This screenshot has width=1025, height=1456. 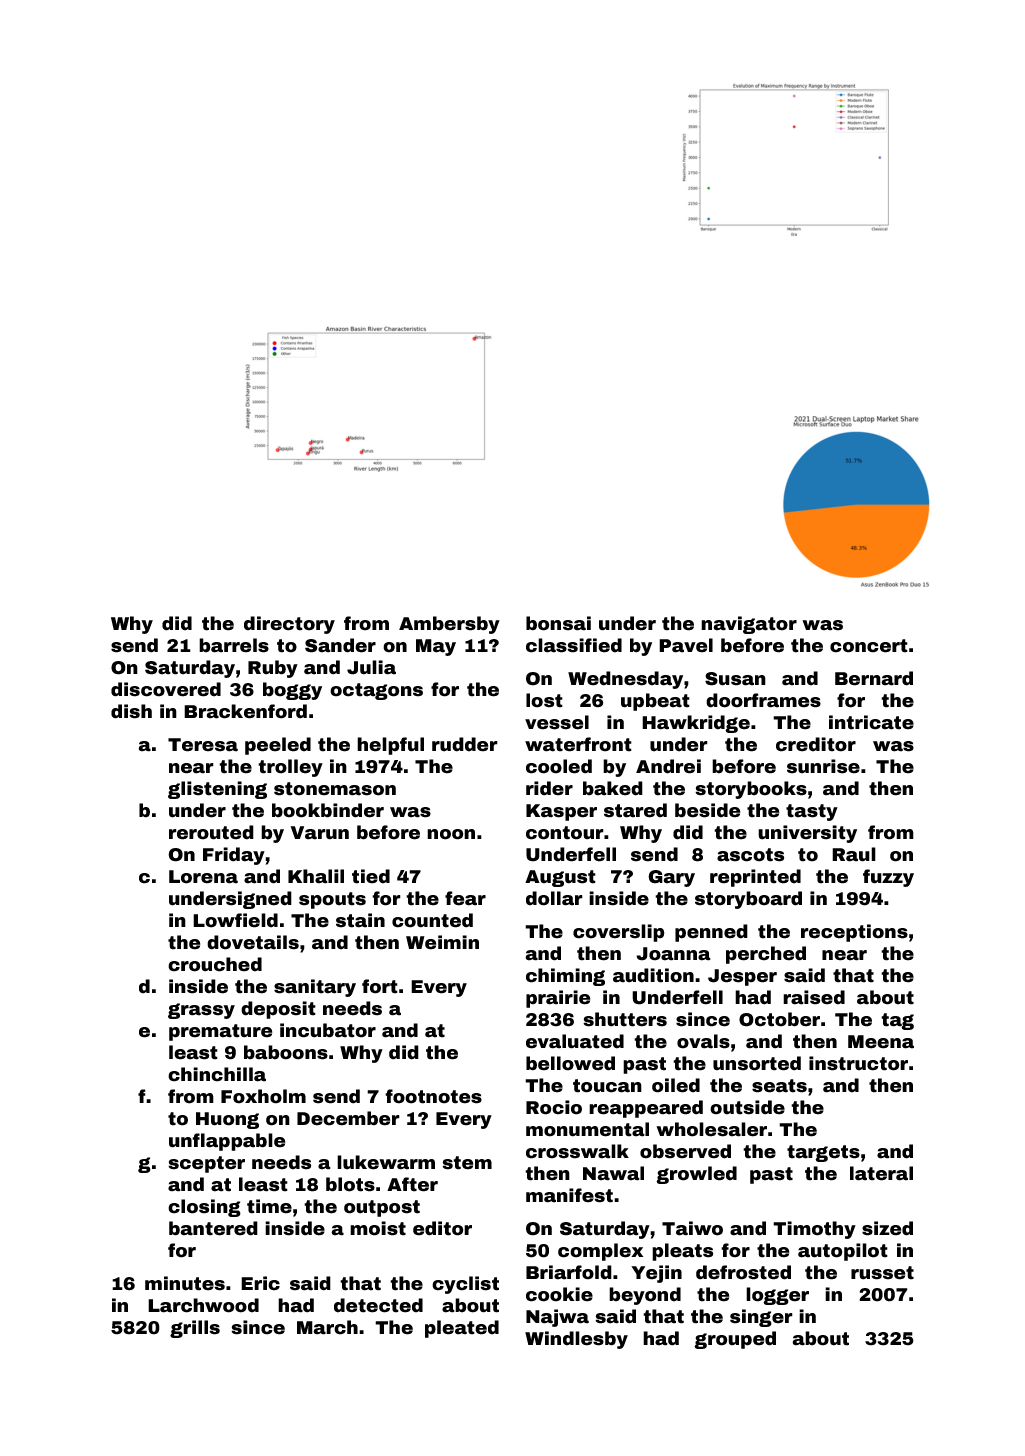 What do you see at coordinates (234, 645) in the screenshot?
I see `barrels` at bounding box center [234, 645].
